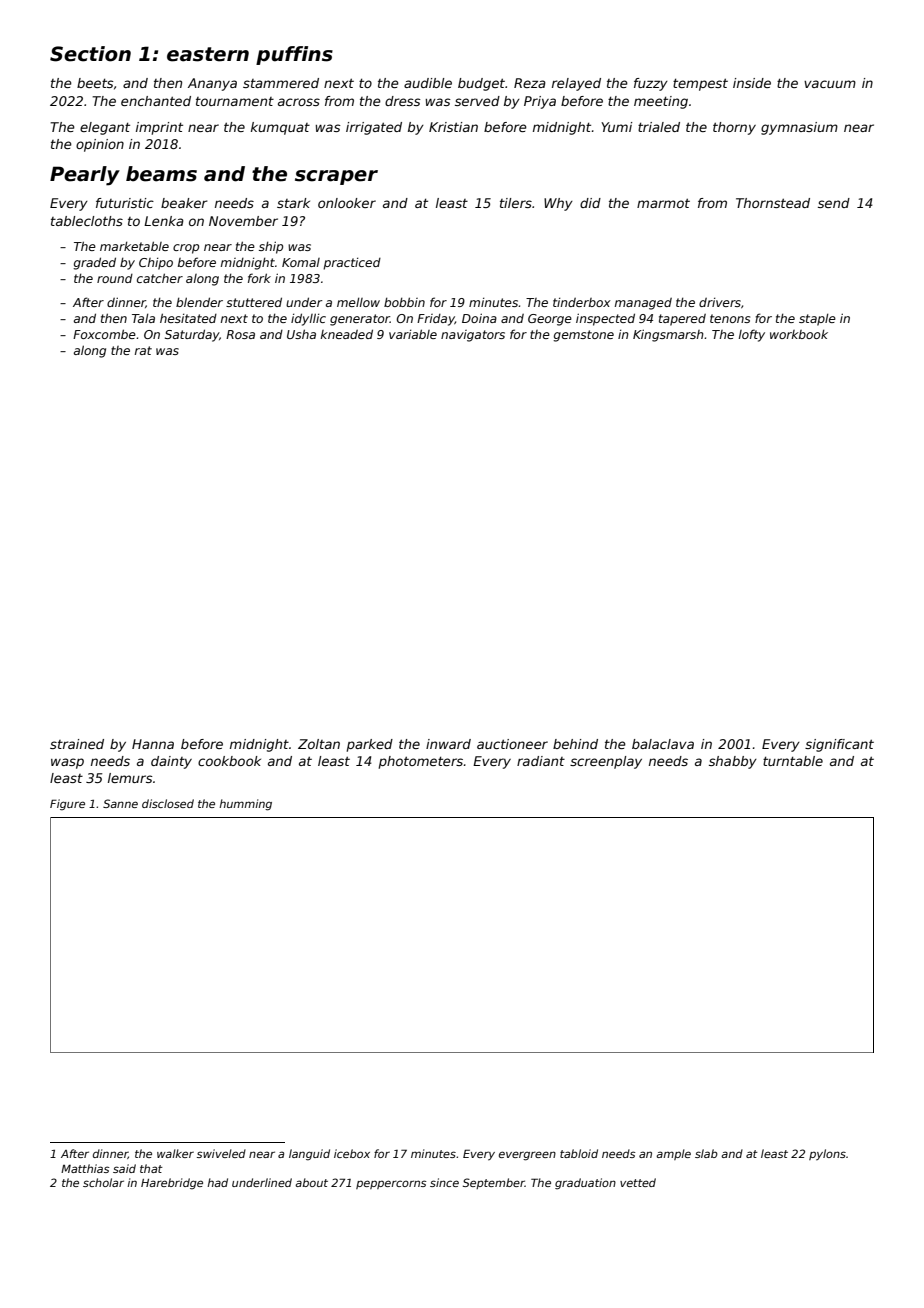 Image resolution: width=924 pixels, height=1308 pixels. What do you see at coordinates (104, 334) in the screenshot?
I see `Foxcombe` at bounding box center [104, 334].
